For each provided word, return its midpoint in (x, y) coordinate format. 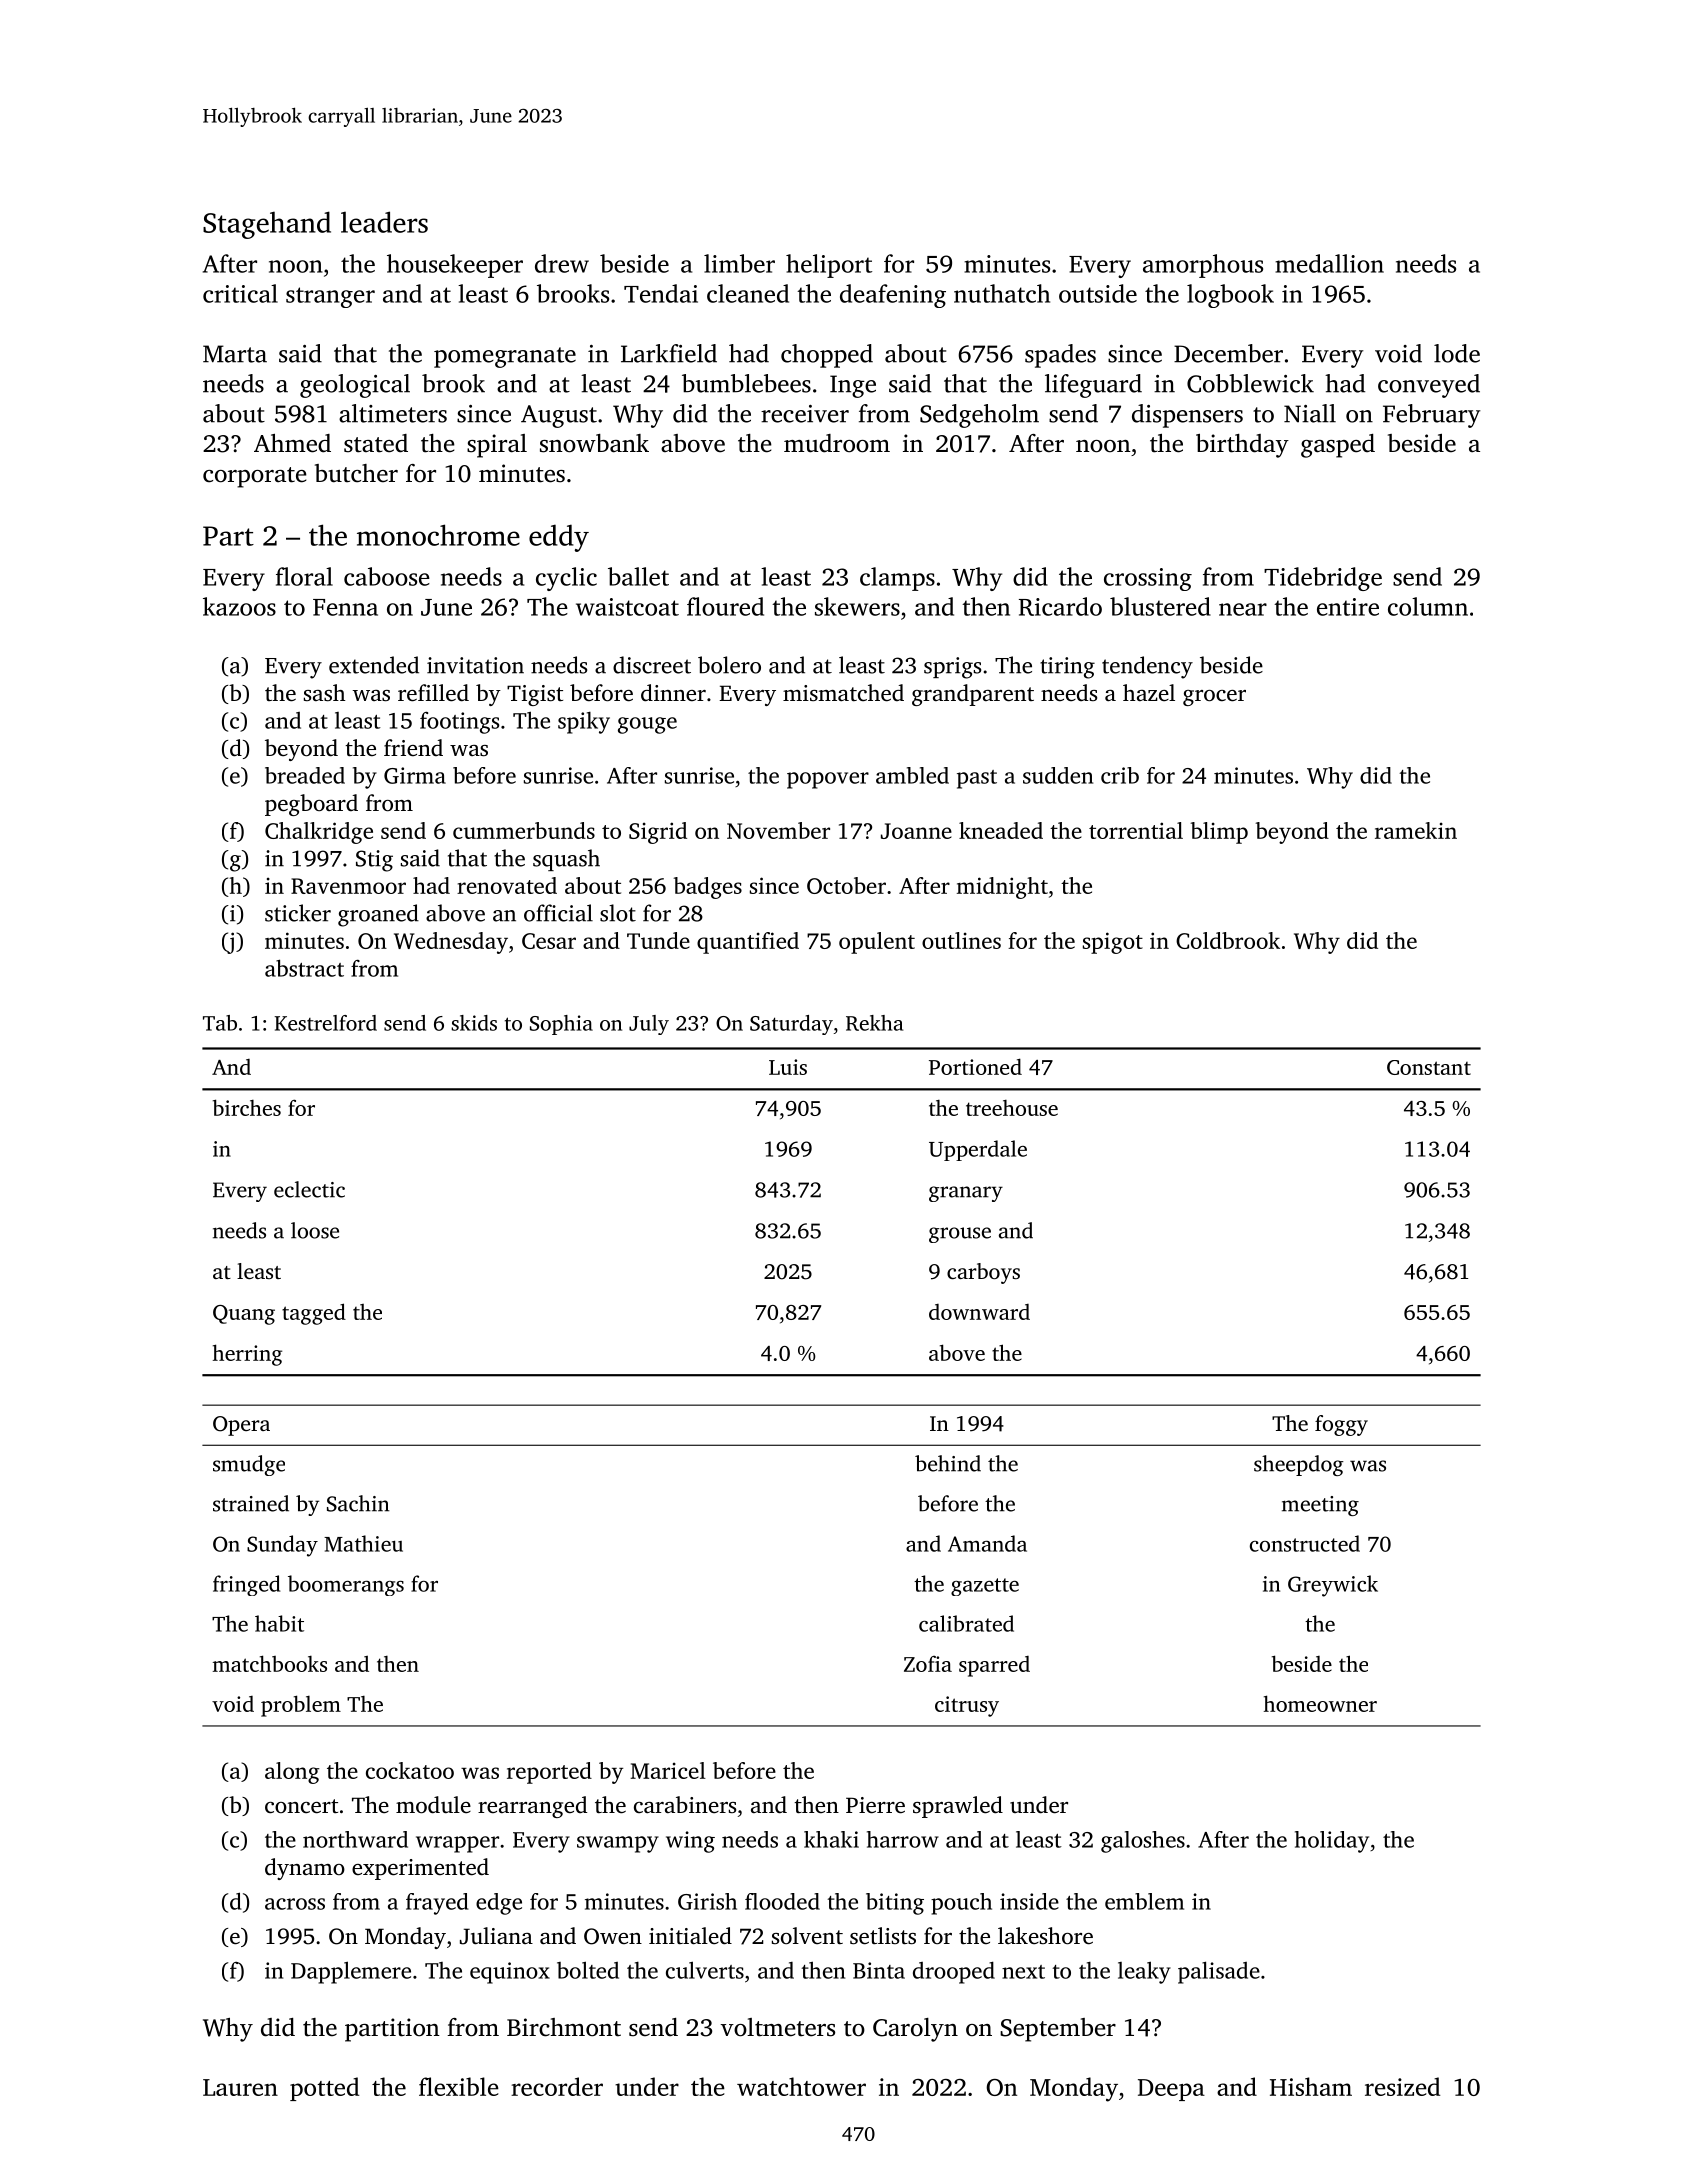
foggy (1341, 1425)
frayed (437, 1904)
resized (1402, 2086)
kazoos (239, 606)
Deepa (1171, 2090)
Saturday (791, 1025)
